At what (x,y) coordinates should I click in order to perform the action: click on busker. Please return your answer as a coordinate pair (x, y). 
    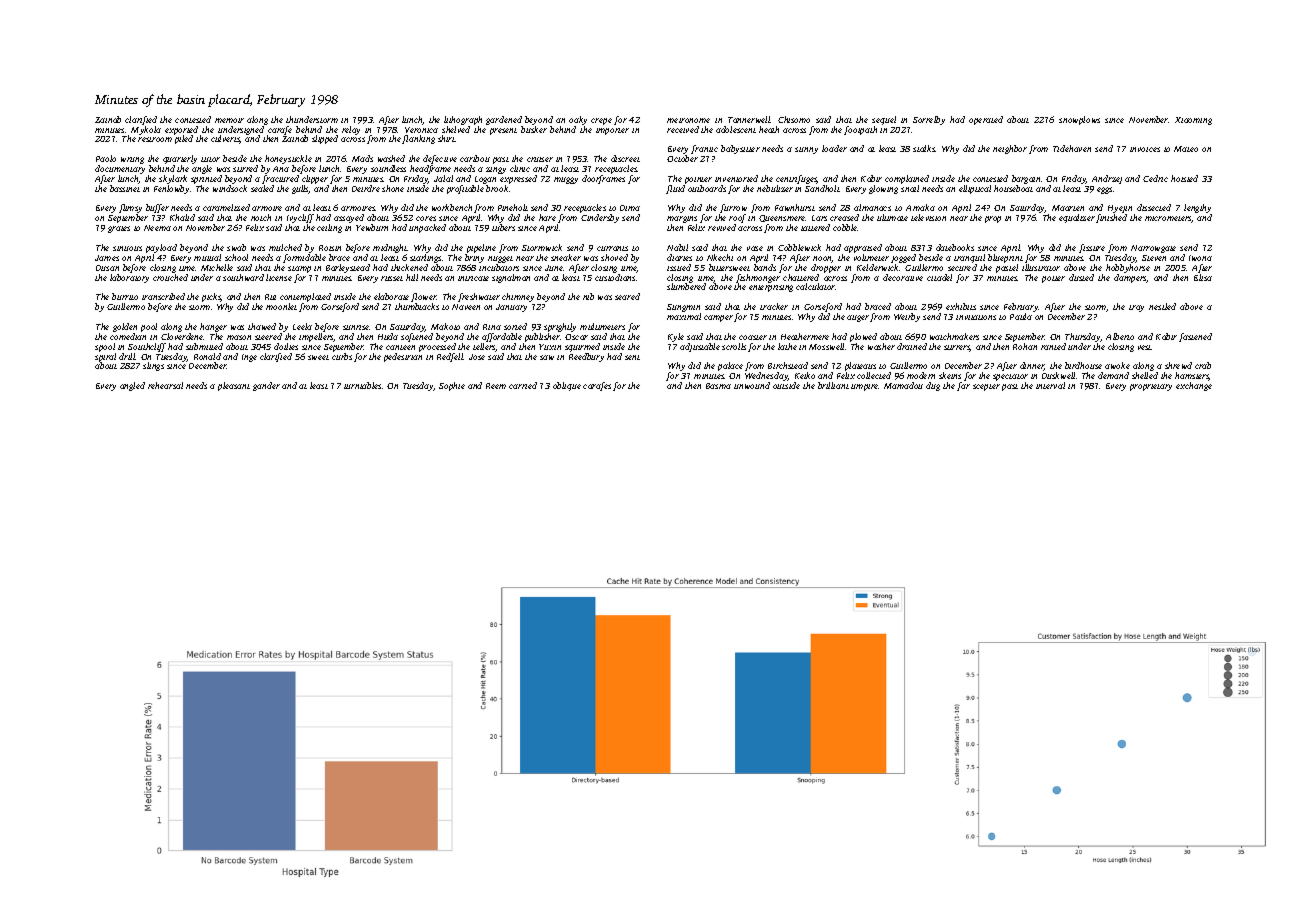
    Looking at the image, I should click on (534, 129).
